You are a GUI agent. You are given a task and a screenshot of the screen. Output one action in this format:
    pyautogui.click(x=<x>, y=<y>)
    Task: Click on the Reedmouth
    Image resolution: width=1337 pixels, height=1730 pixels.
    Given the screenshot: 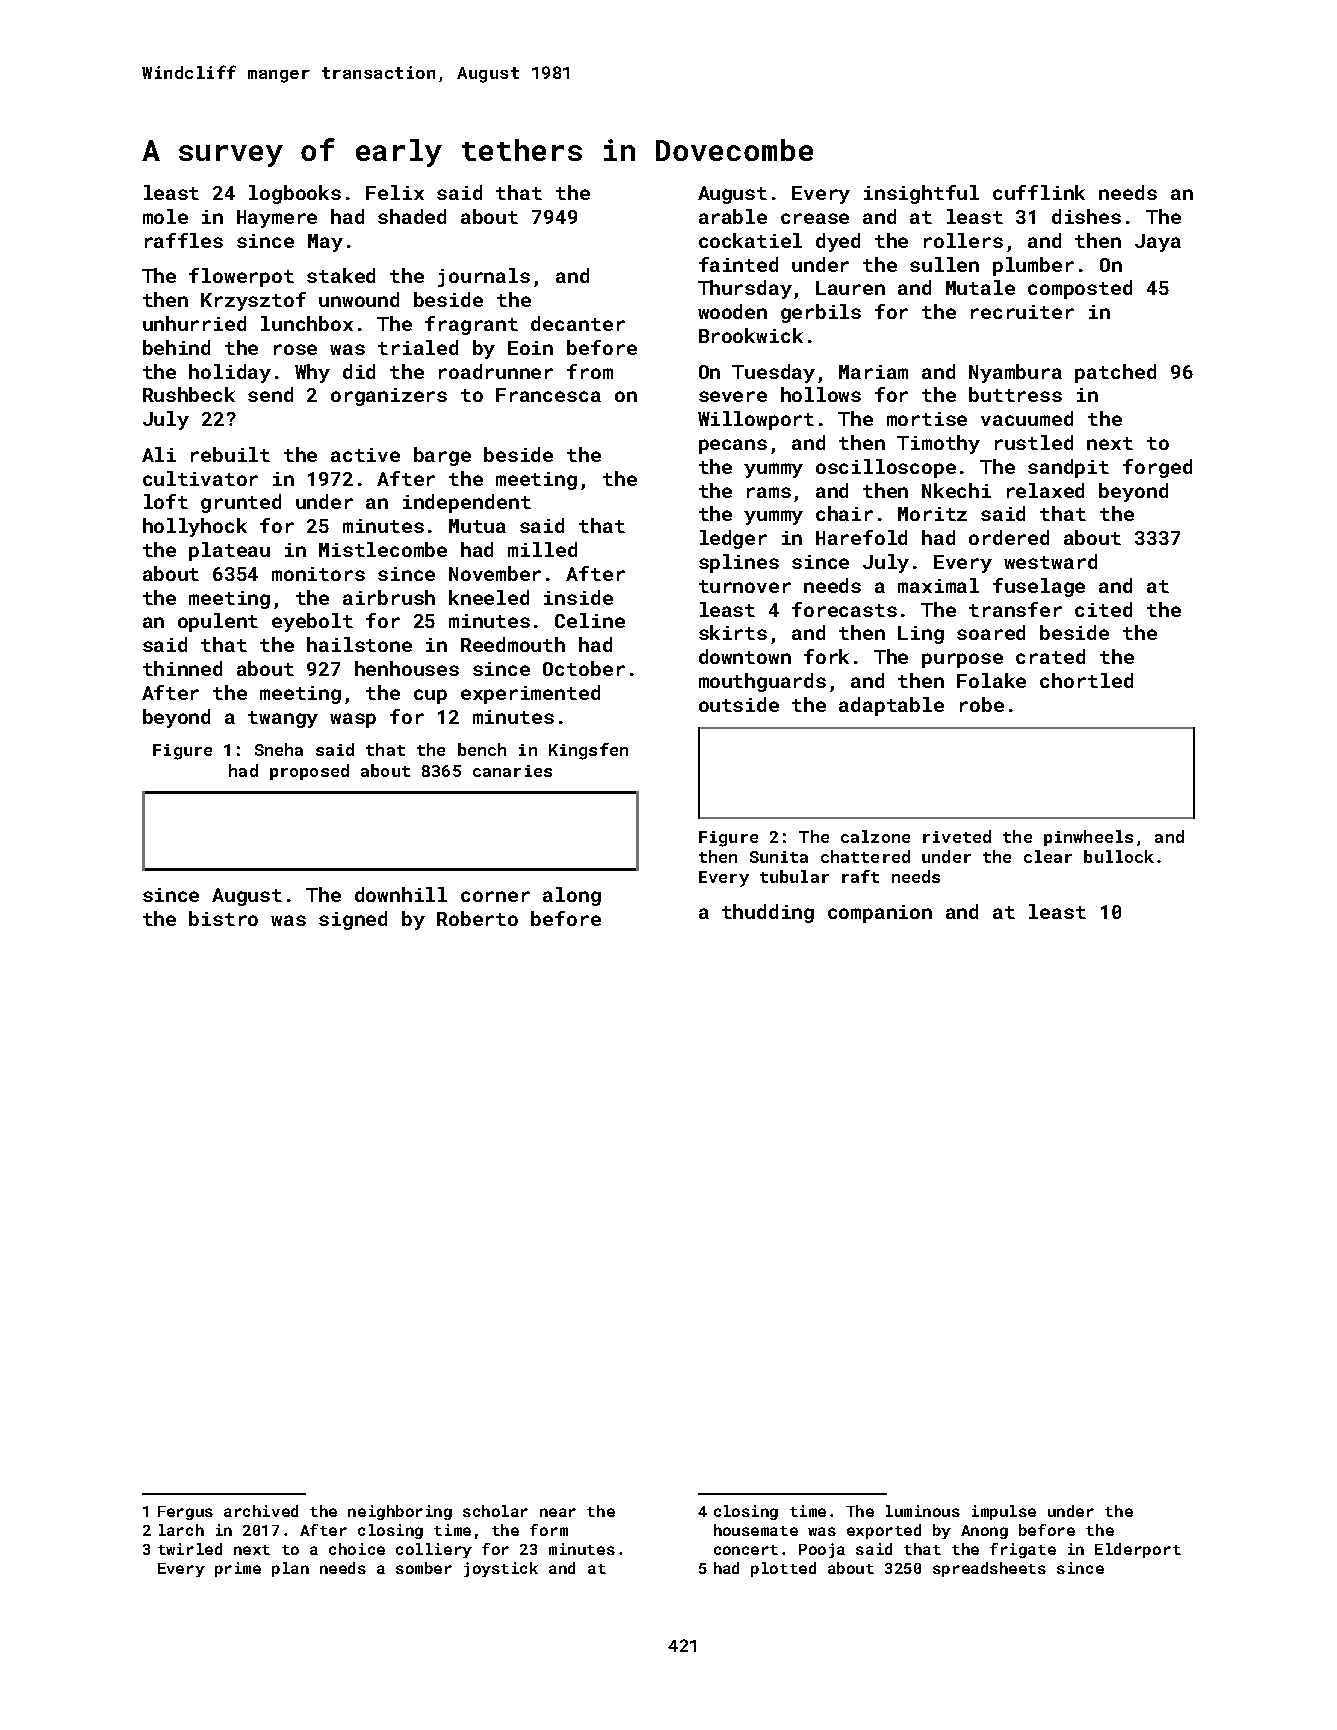 What is the action you would take?
    pyautogui.click(x=513, y=644)
